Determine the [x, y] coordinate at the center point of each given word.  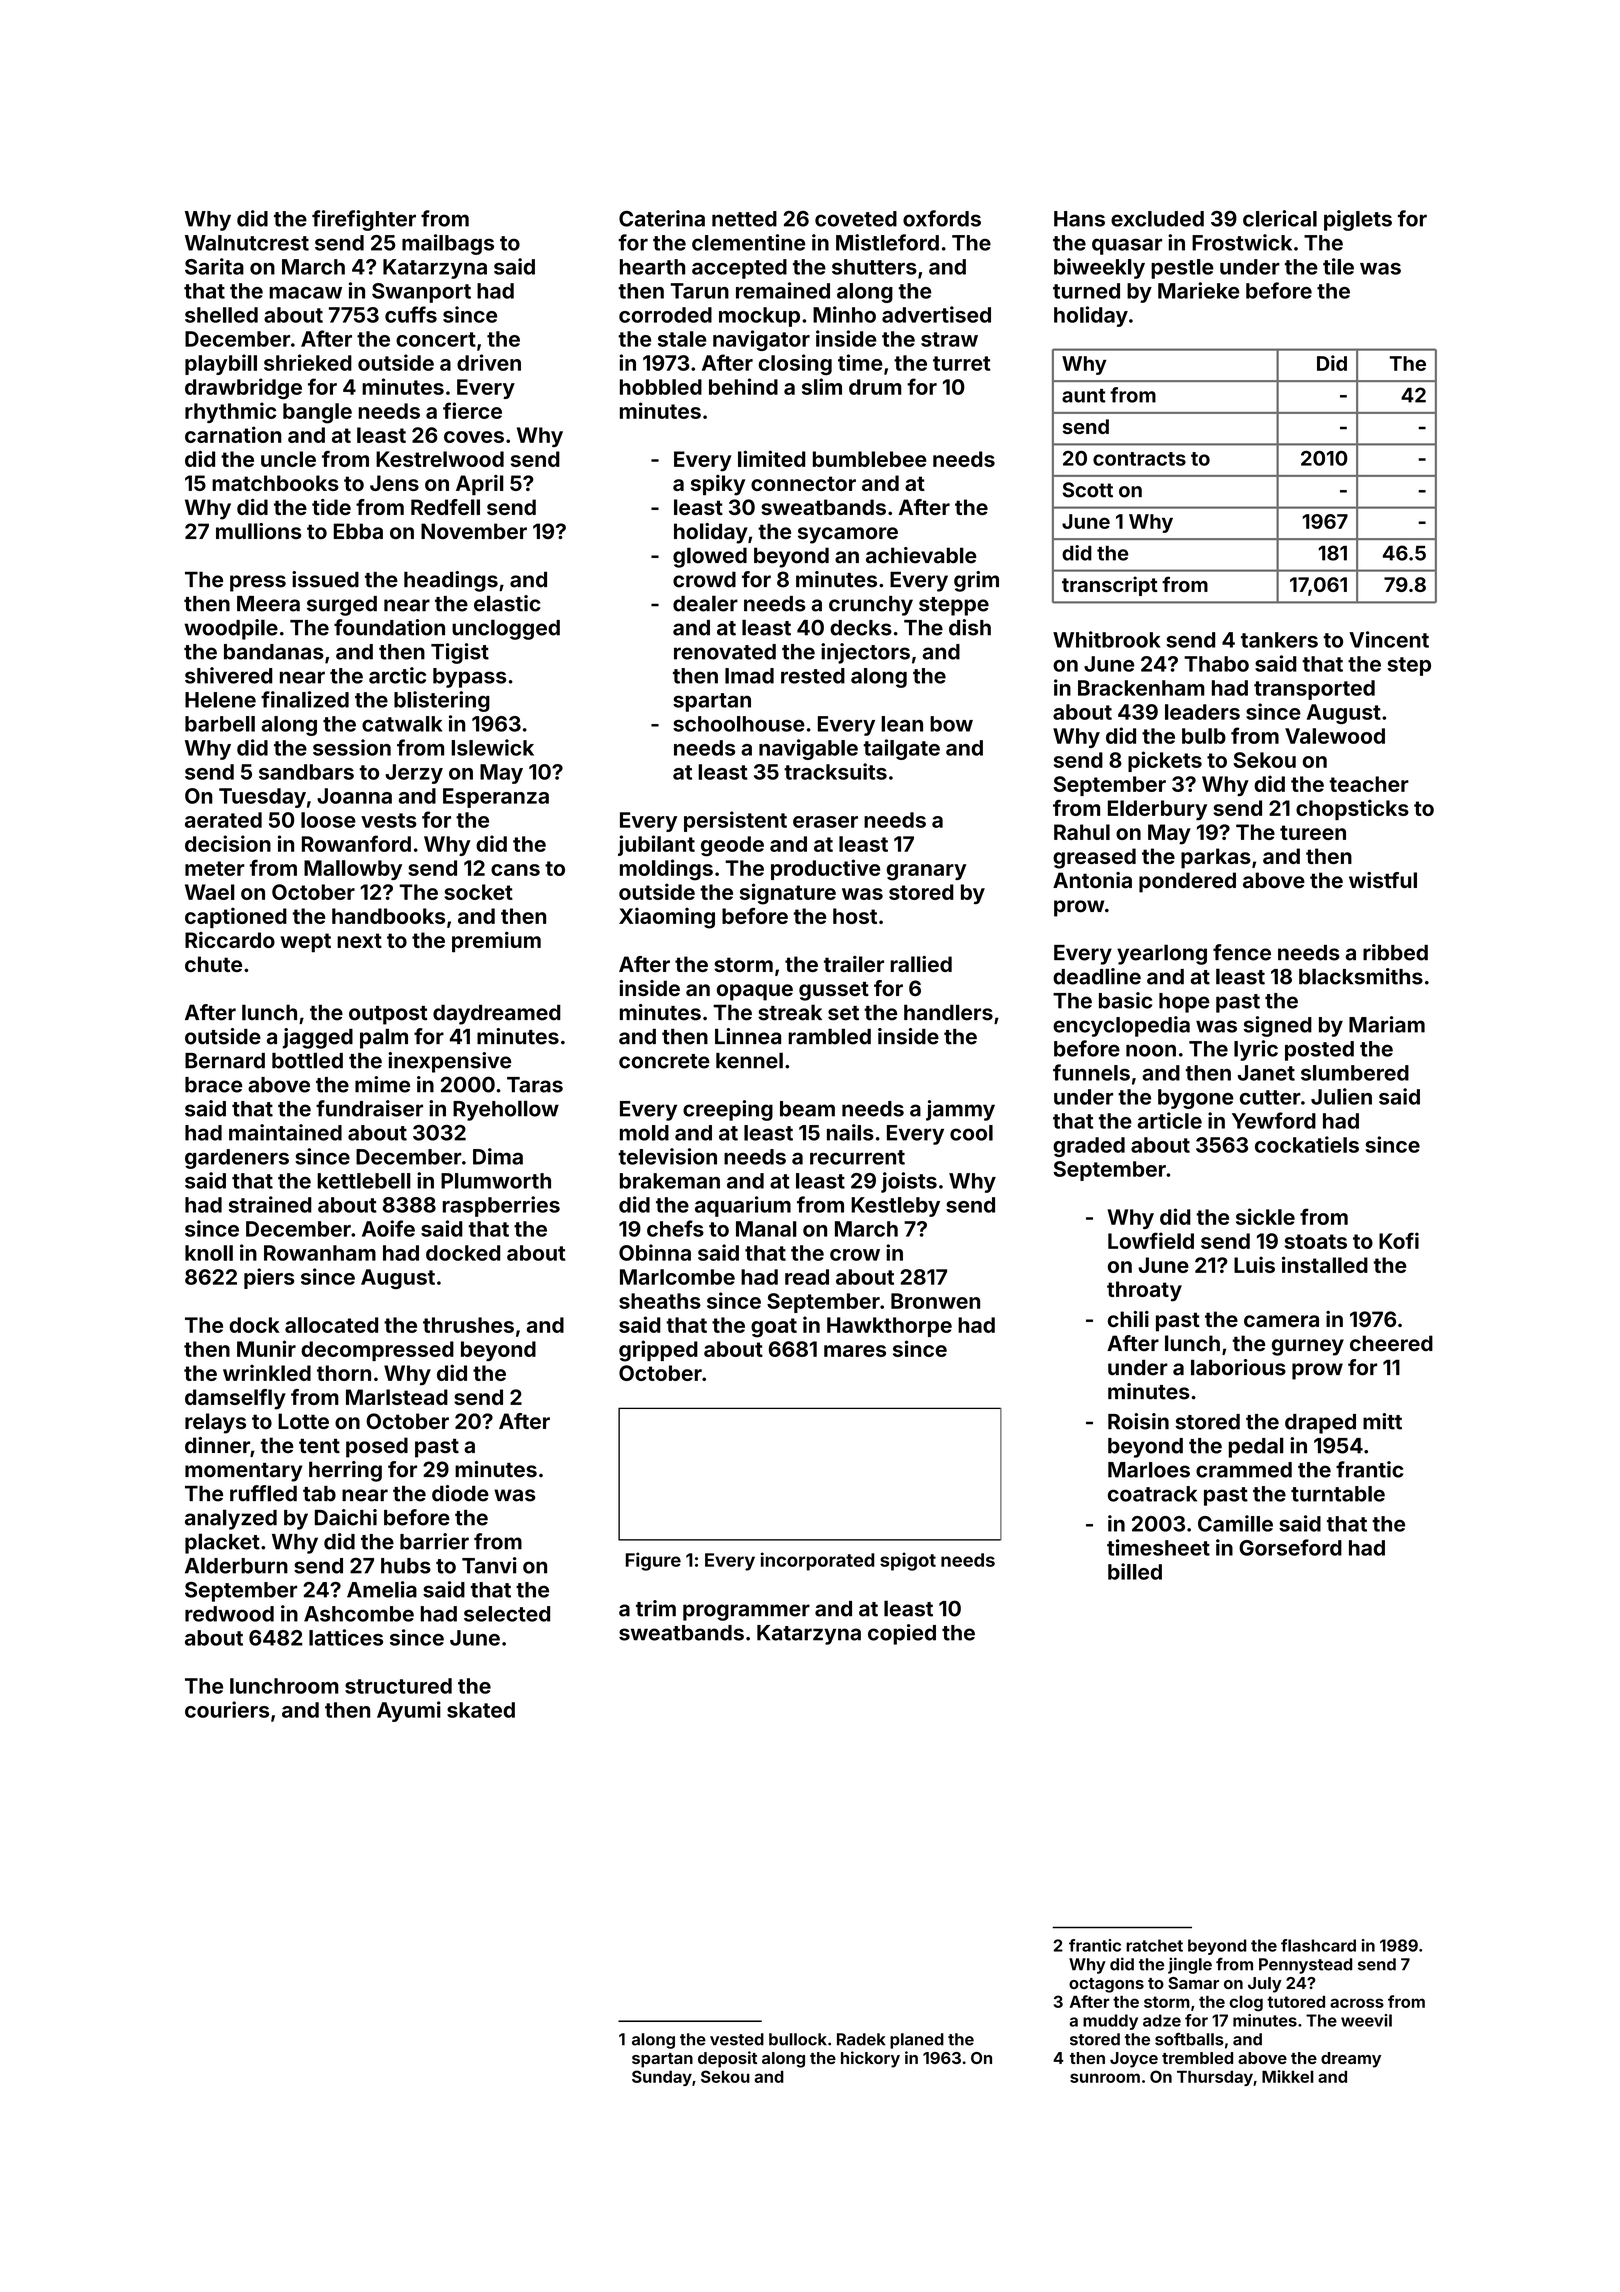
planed [917, 2041]
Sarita [214, 266]
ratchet [1154, 1945]
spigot [908, 1561]
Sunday [662, 2078]
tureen [1313, 832]
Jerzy [414, 774]
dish [970, 627]
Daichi [346, 1517]
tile [1338, 266]
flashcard [1318, 1945]
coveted [856, 219]
